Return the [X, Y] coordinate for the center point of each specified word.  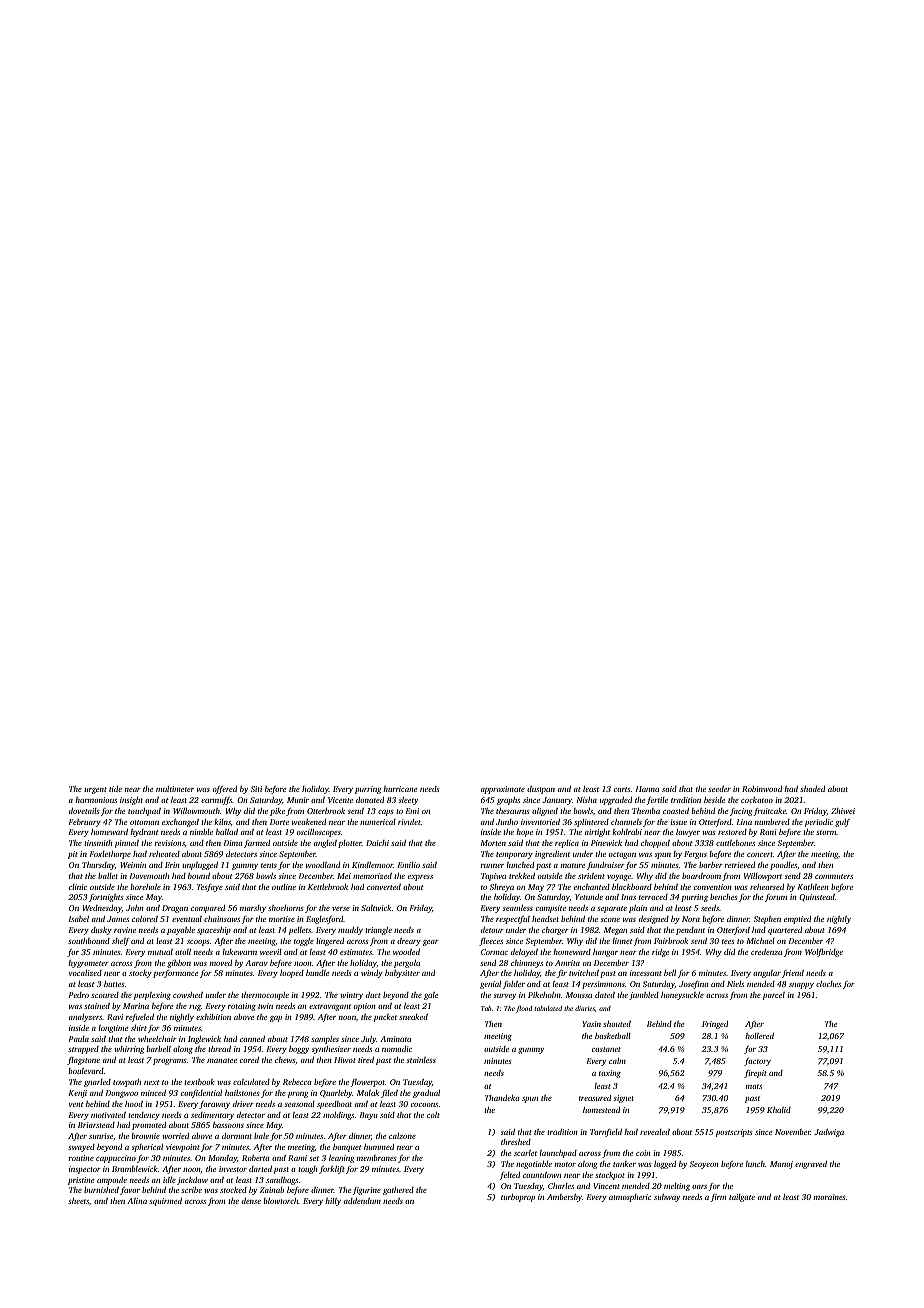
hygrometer [88, 964]
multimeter [175, 789]
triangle [378, 931]
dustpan [541, 790]
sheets [78, 1201]
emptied [797, 920]
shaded [812, 789]
